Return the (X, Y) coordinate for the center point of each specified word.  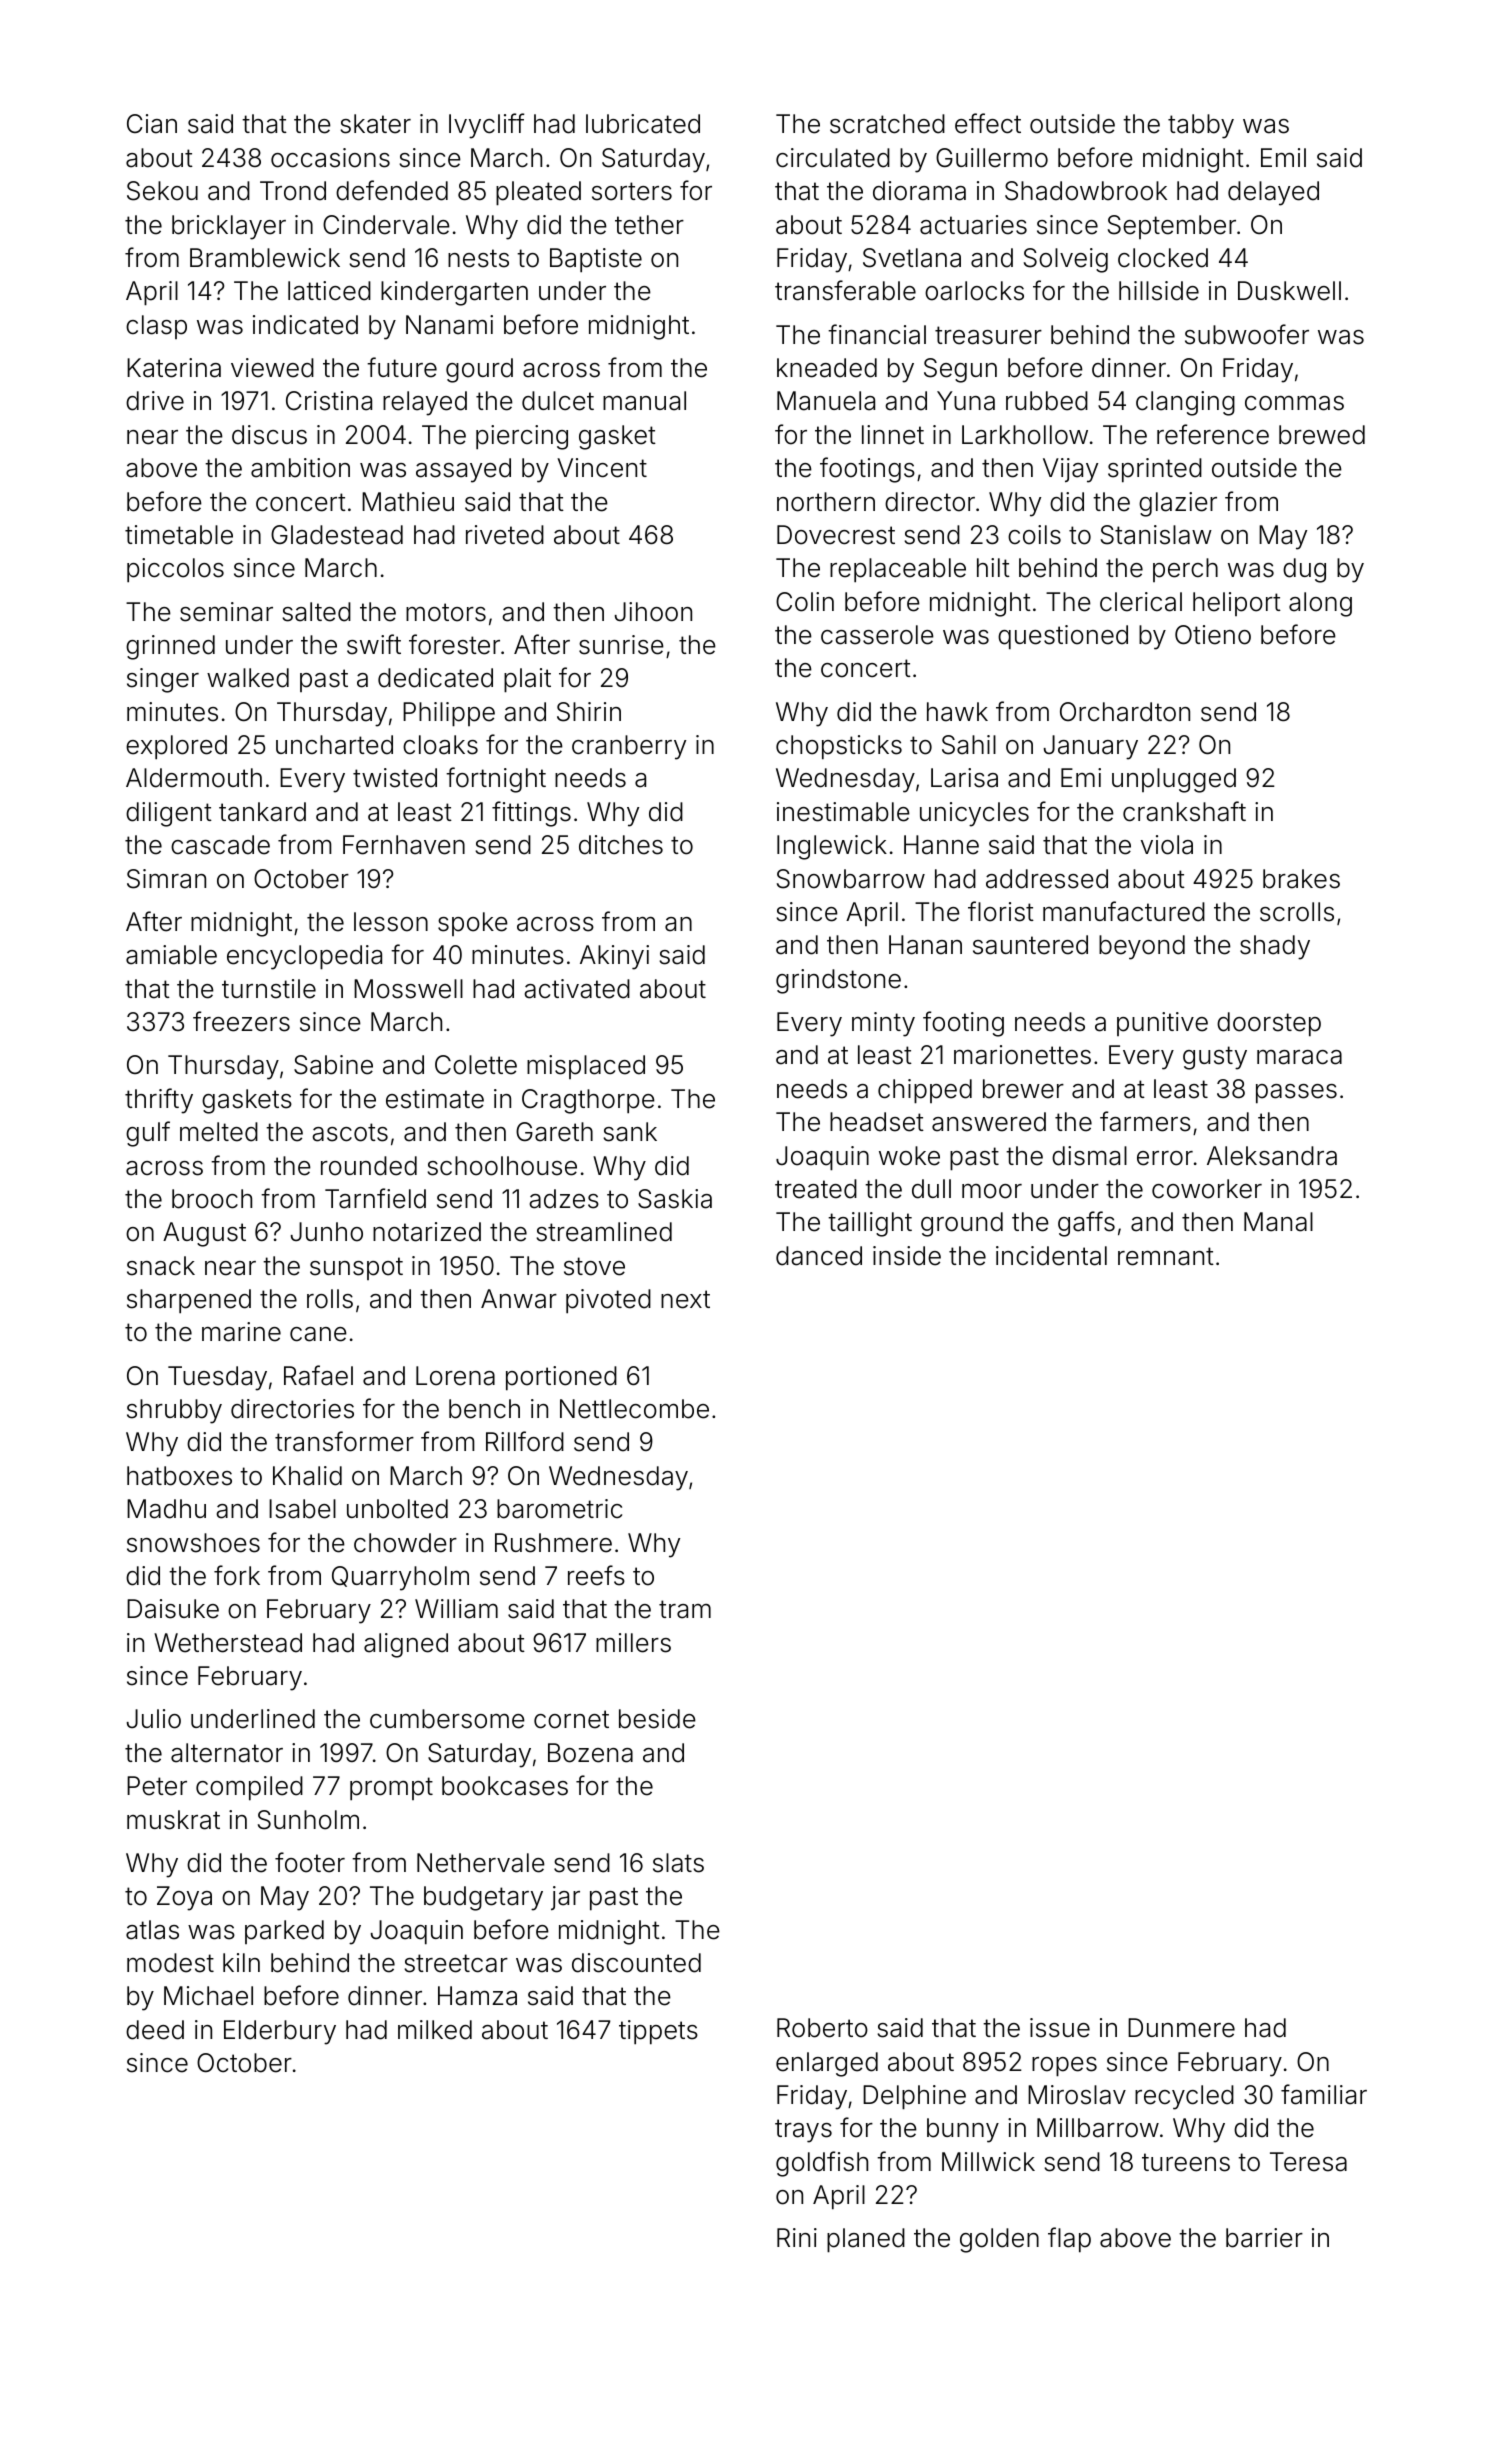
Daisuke (173, 1609)
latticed (329, 291)
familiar (1324, 2094)
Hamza (477, 1996)
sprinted (1155, 470)
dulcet (558, 401)
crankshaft (1184, 811)
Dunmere (1181, 2028)
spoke (473, 924)
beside (657, 1719)
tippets (658, 2032)
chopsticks (839, 747)
